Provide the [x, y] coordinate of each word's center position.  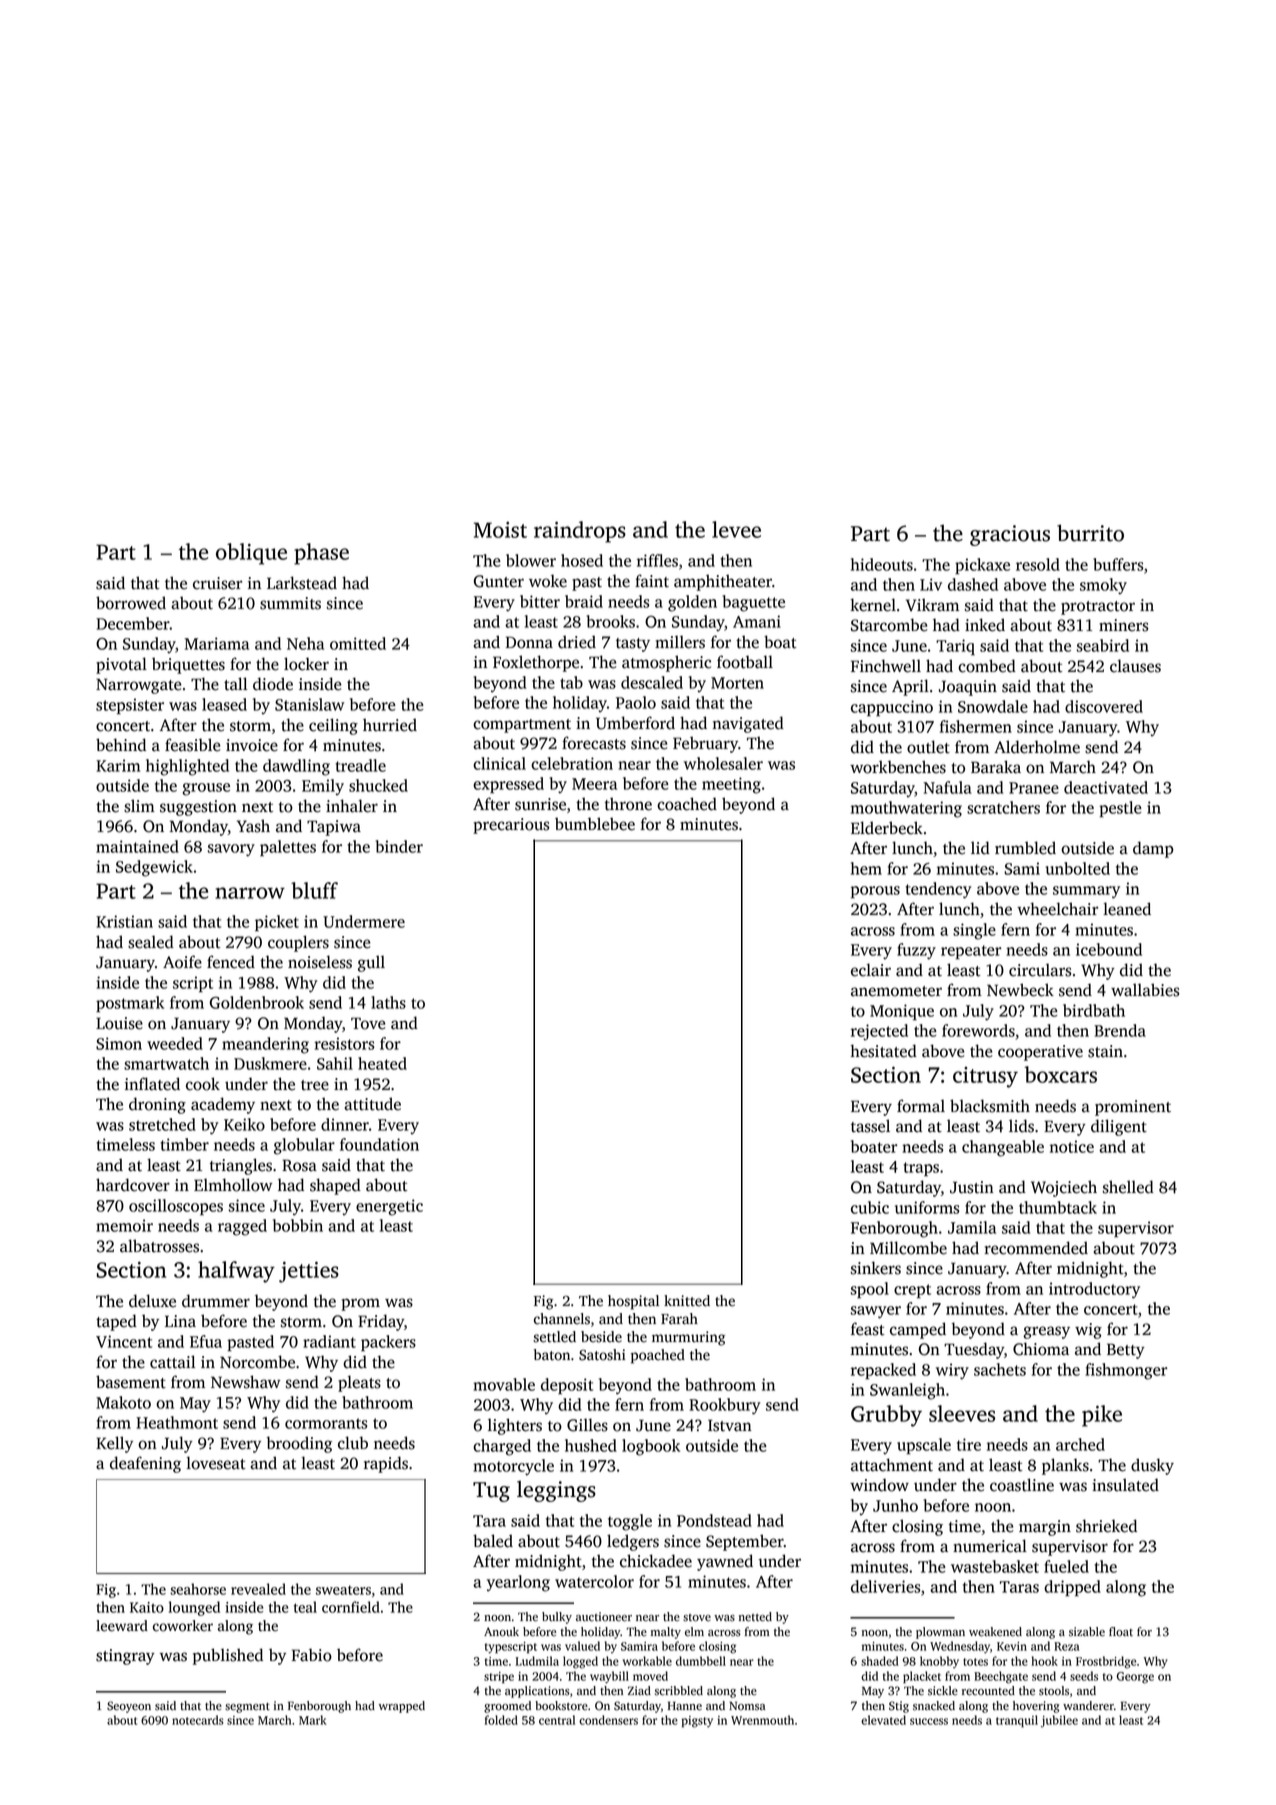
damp [1153, 849]
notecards [198, 1720]
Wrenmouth [762, 1720]
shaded [880, 1661]
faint [652, 581]
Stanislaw [309, 704]
